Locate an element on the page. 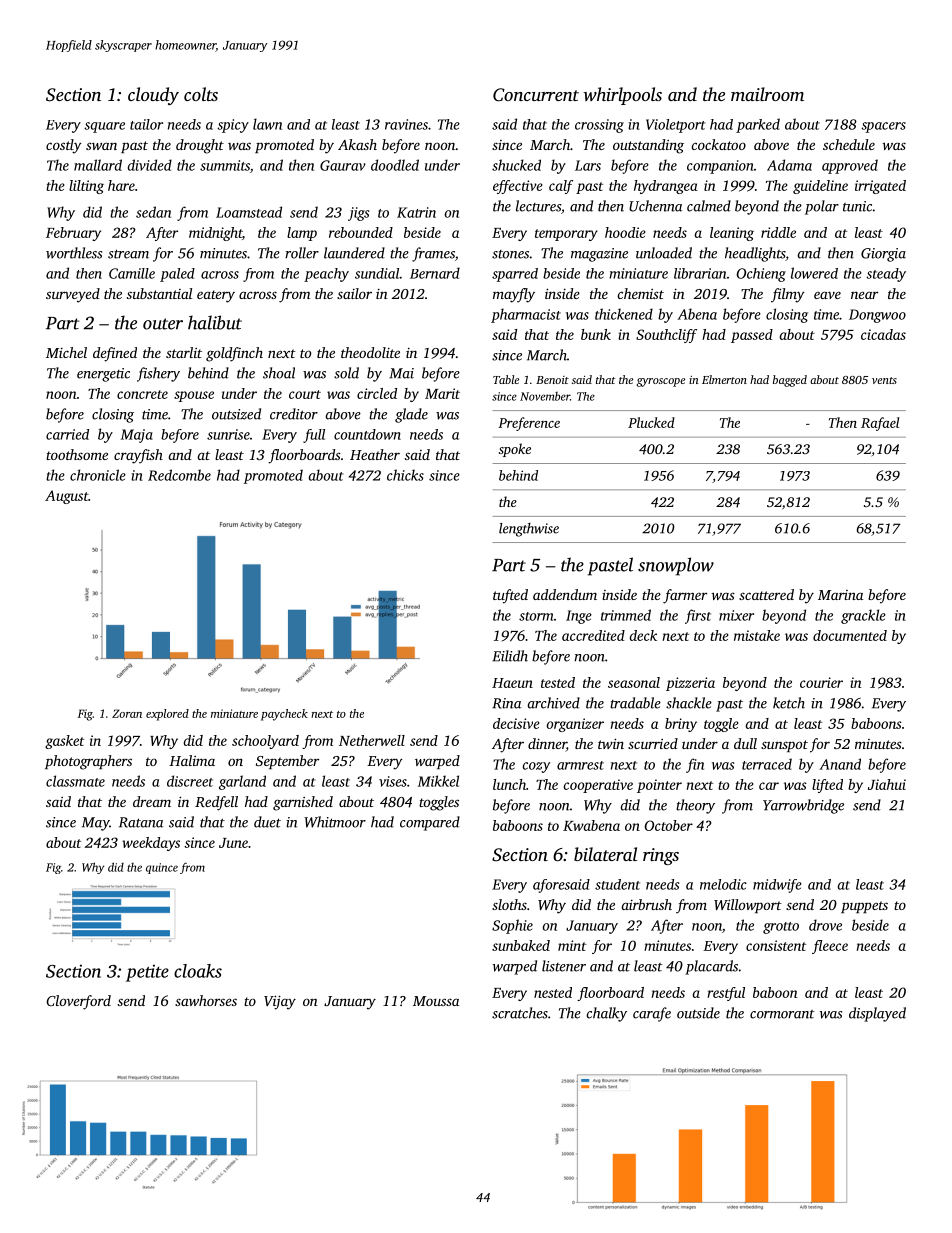 The height and width of the document is (1233, 952). sedan is located at coordinates (153, 212).
